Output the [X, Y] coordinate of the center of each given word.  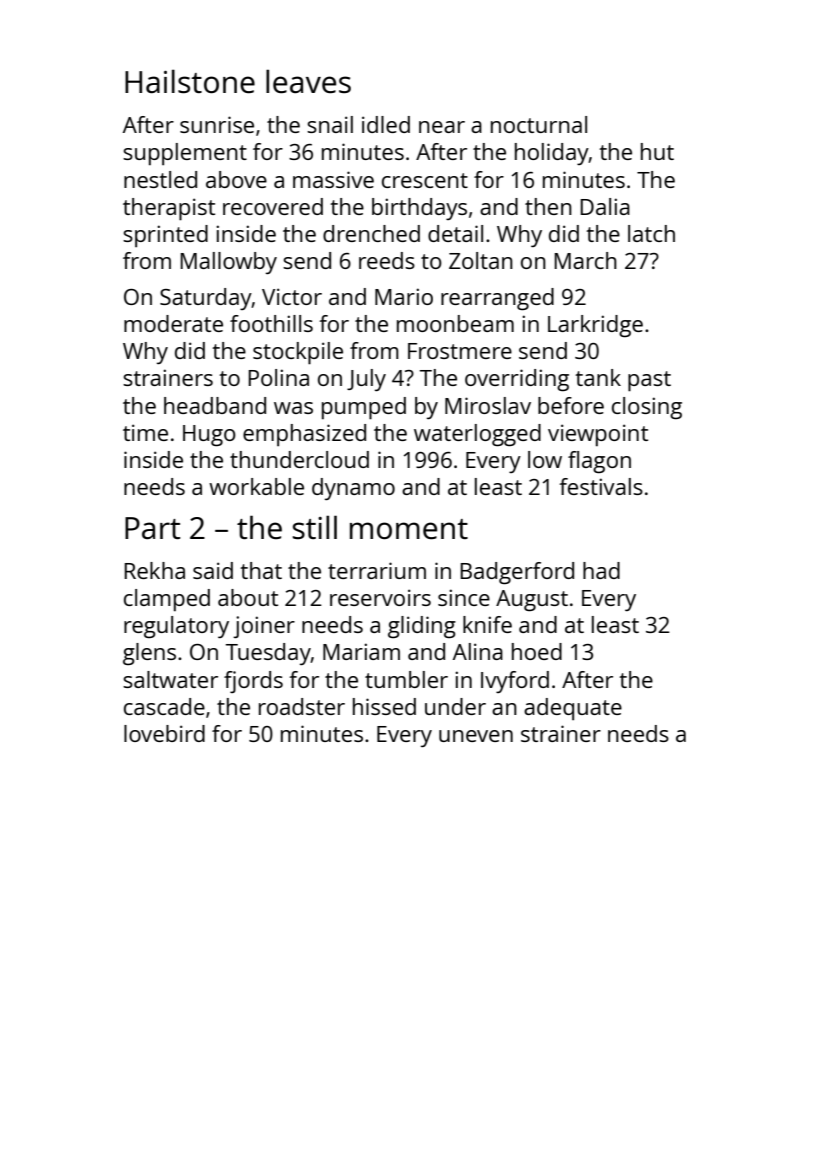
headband [215, 405]
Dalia [605, 206]
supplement [185, 154]
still [315, 527]
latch [651, 233]
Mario [404, 296]
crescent [425, 180]
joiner [264, 627]
